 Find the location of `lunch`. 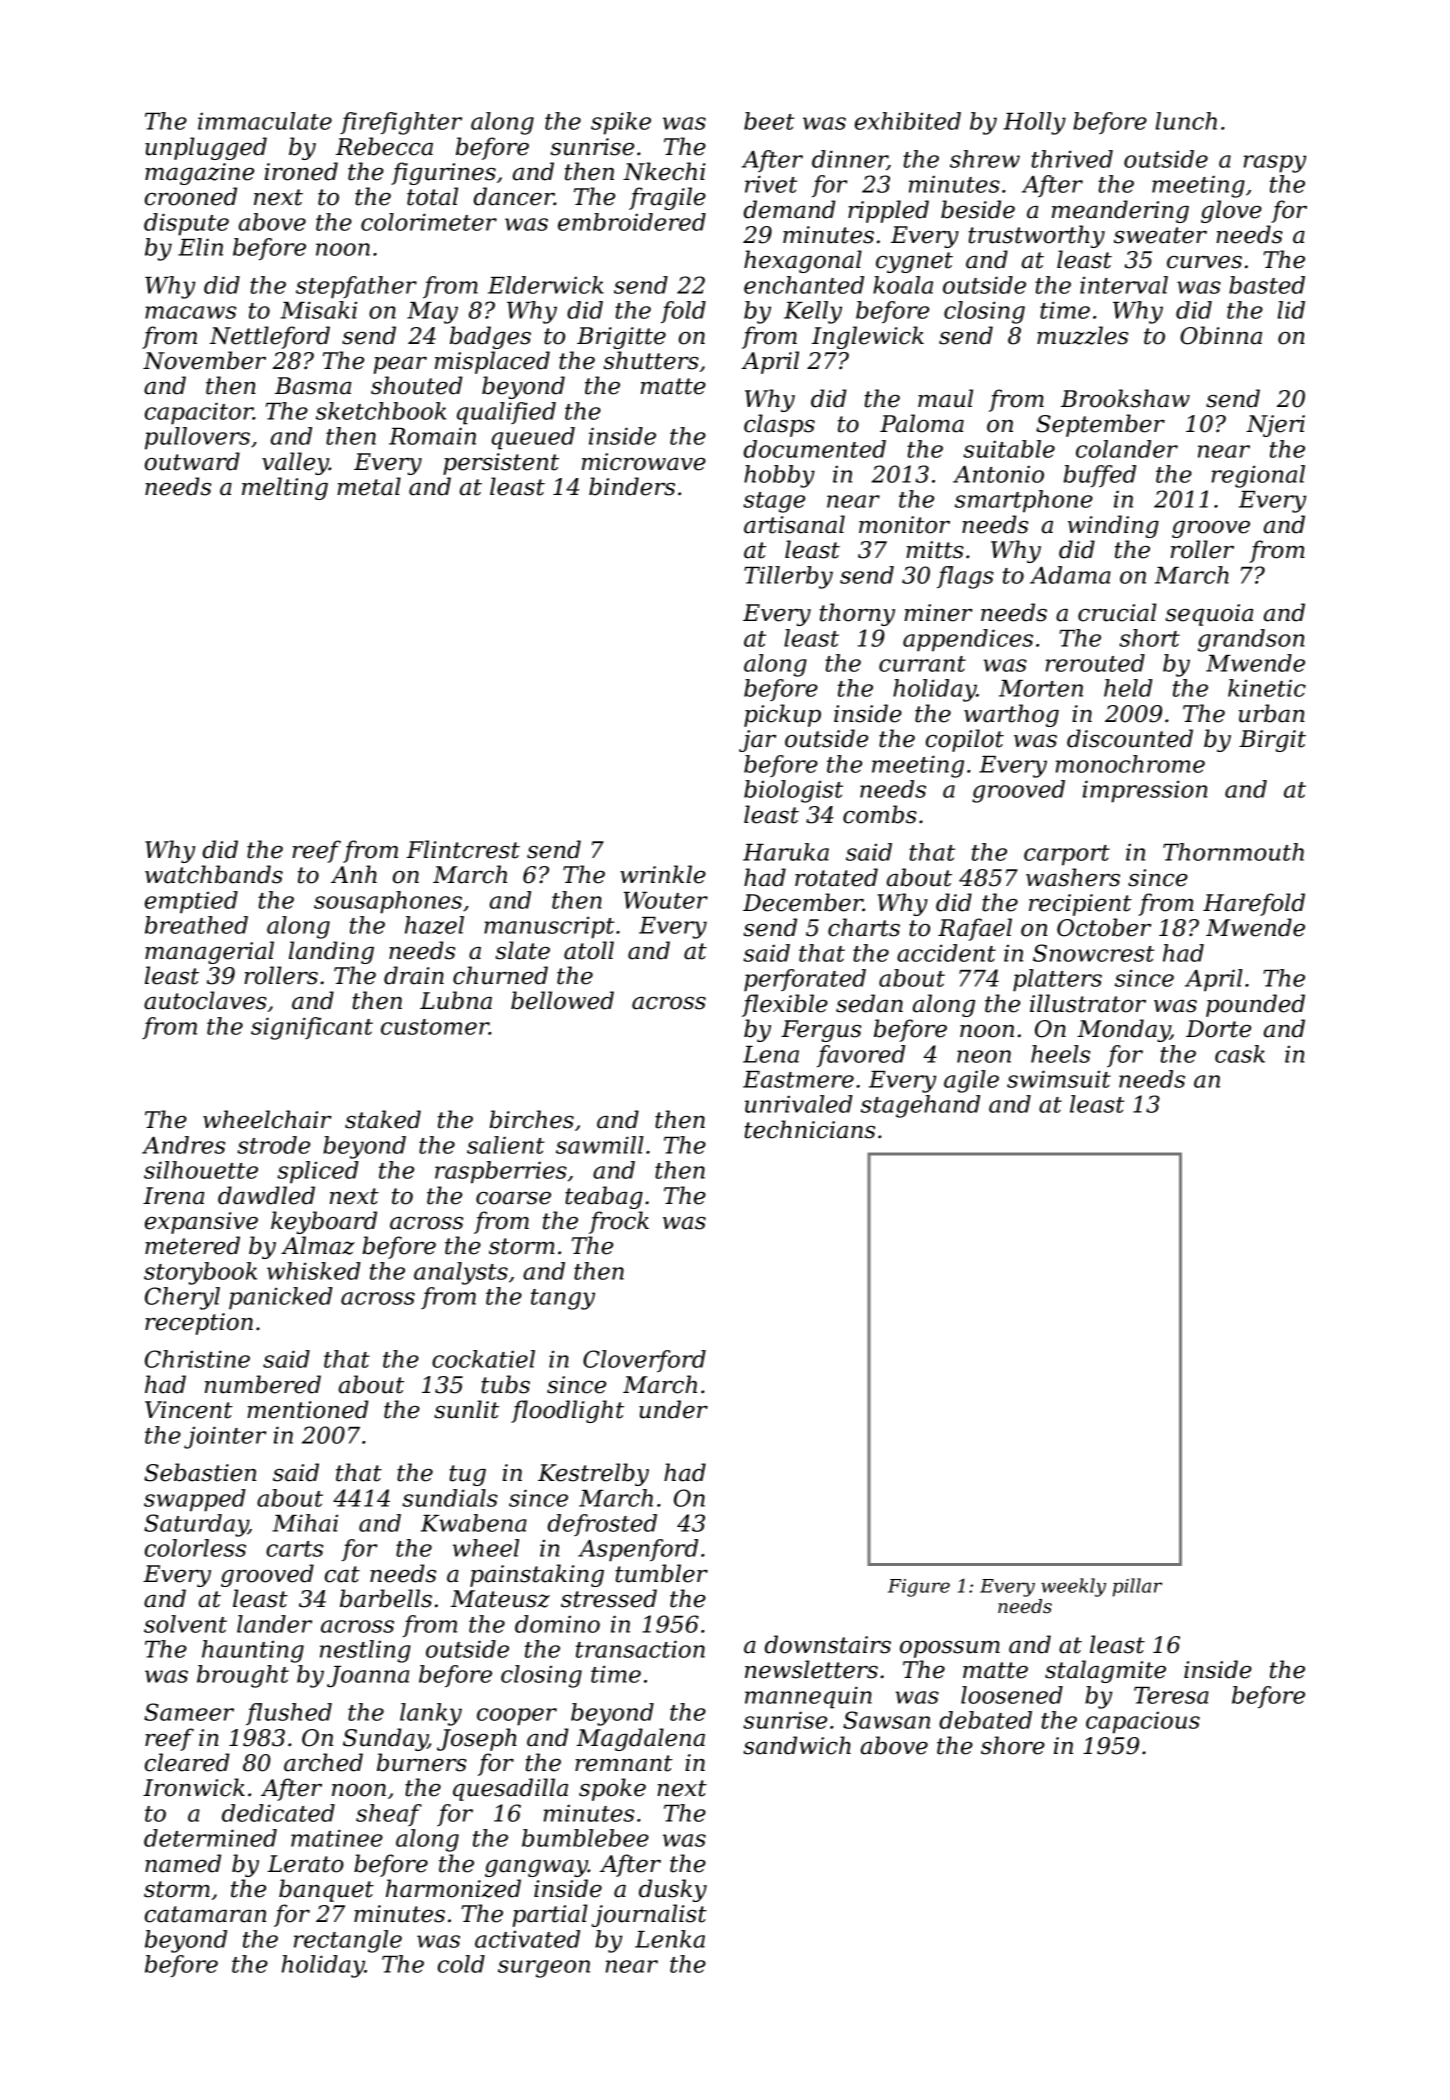

lunch is located at coordinates (1186, 121).
